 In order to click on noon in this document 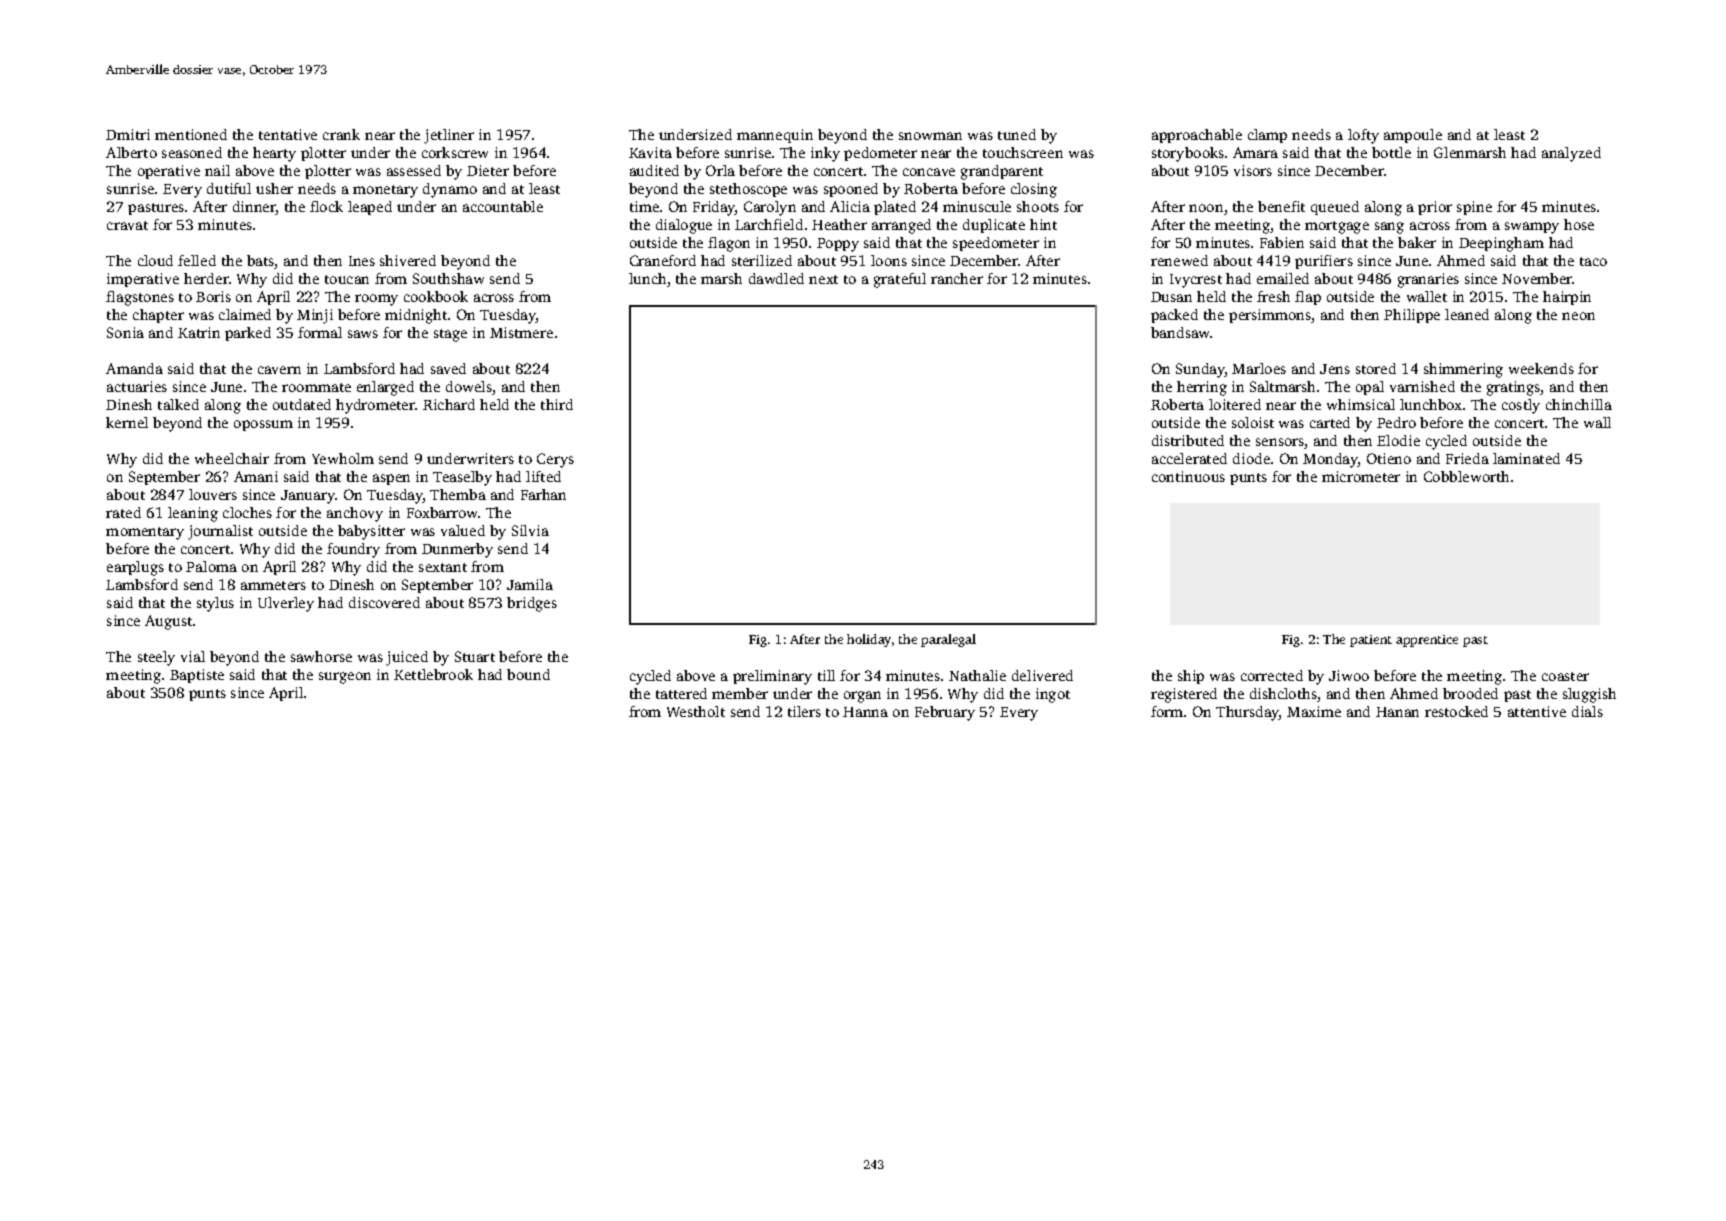, I will do `click(1206, 208)`.
